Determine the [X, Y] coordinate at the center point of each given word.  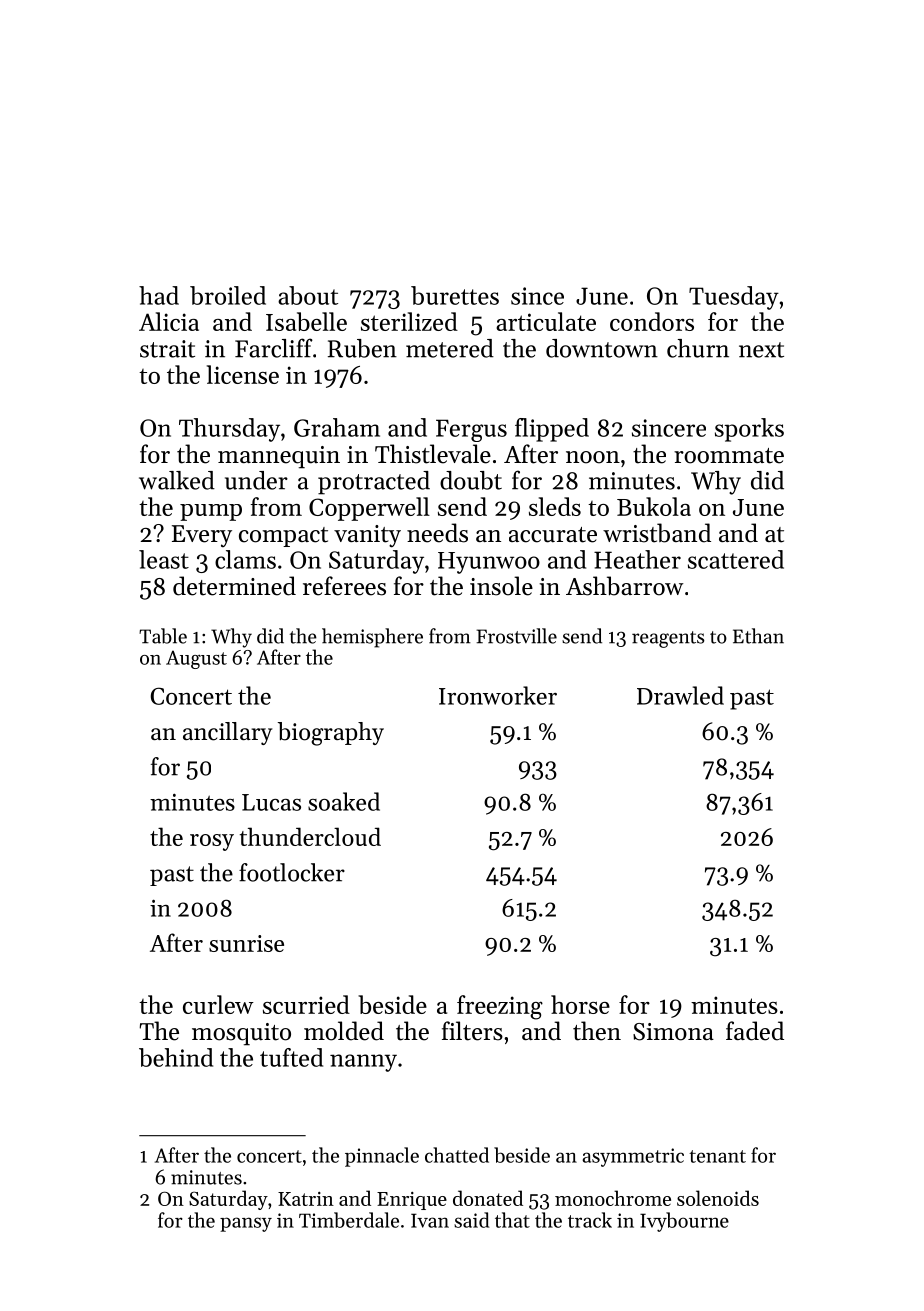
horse [580, 1004]
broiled [228, 295]
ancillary [227, 733]
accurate [553, 535]
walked [177, 480]
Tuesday [734, 298]
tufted [291, 1057]
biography [331, 734]
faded [755, 1031]
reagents [668, 639]
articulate [546, 321]
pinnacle [382, 1157]
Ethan [758, 636]
